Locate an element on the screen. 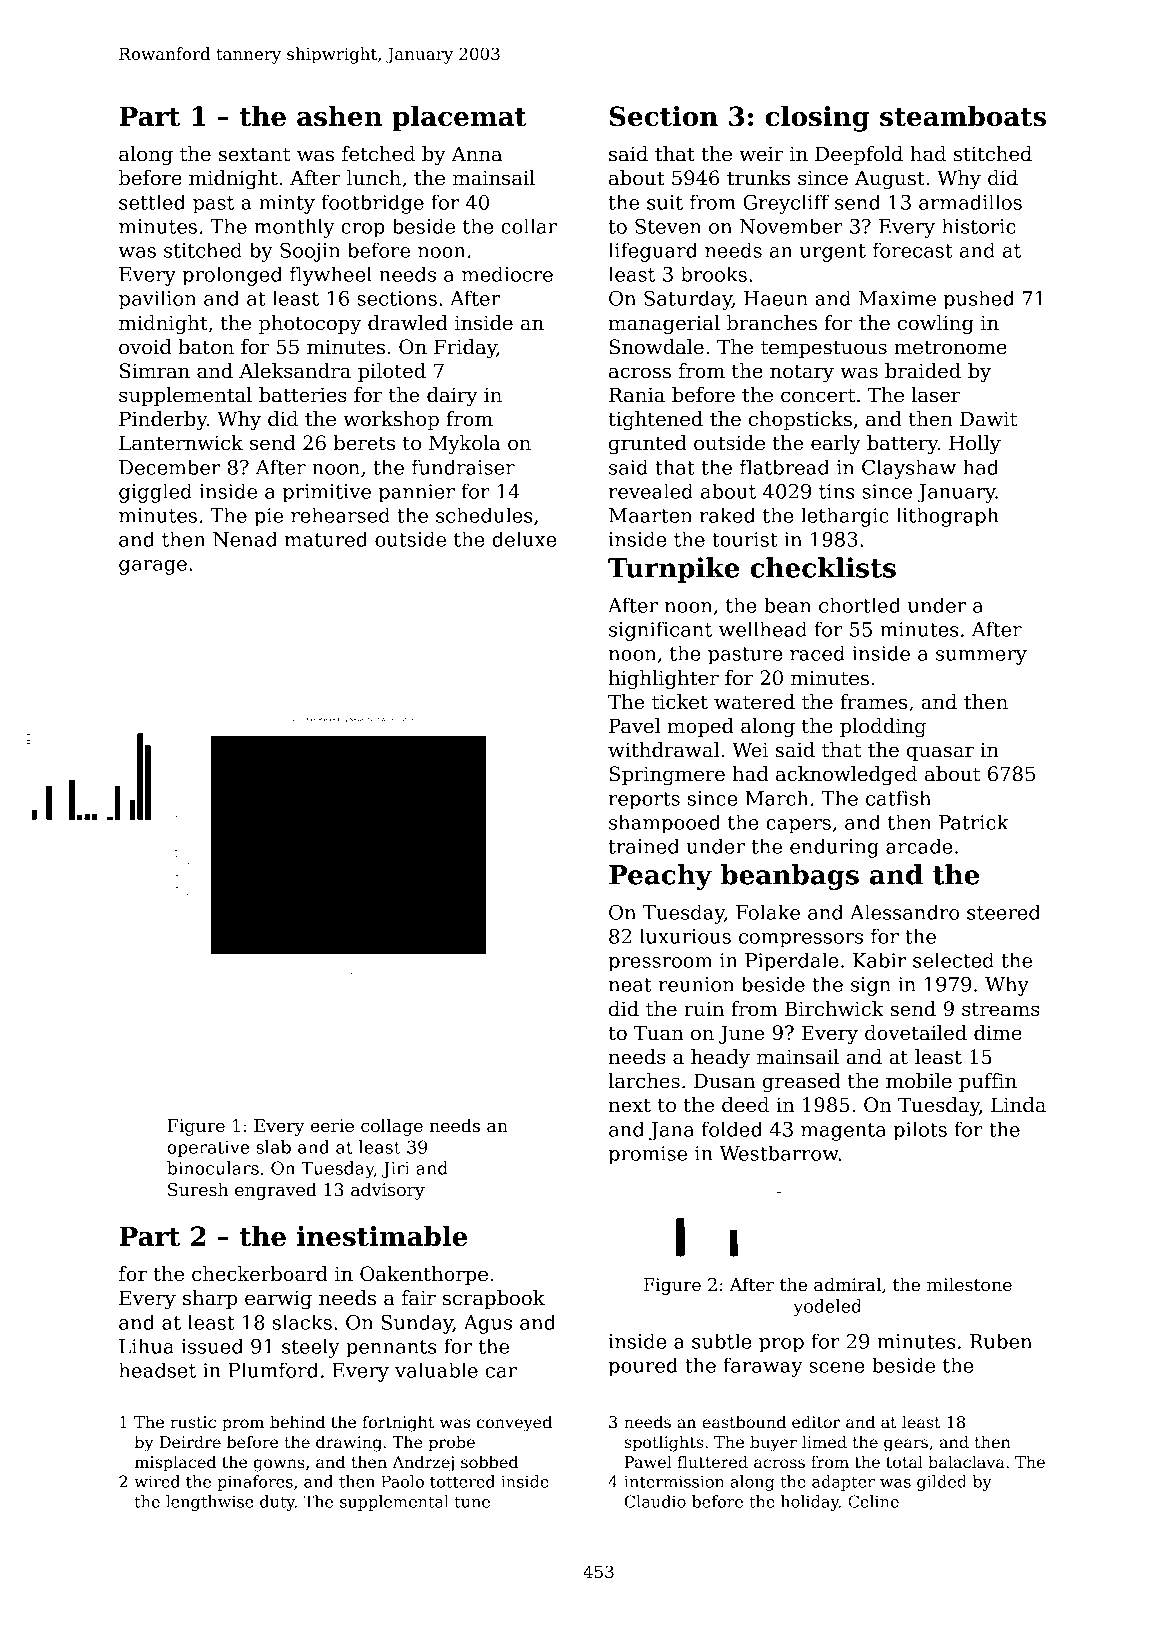 The width and height of the screenshot is (1166, 1649). engraved is located at coordinates (276, 1191).
